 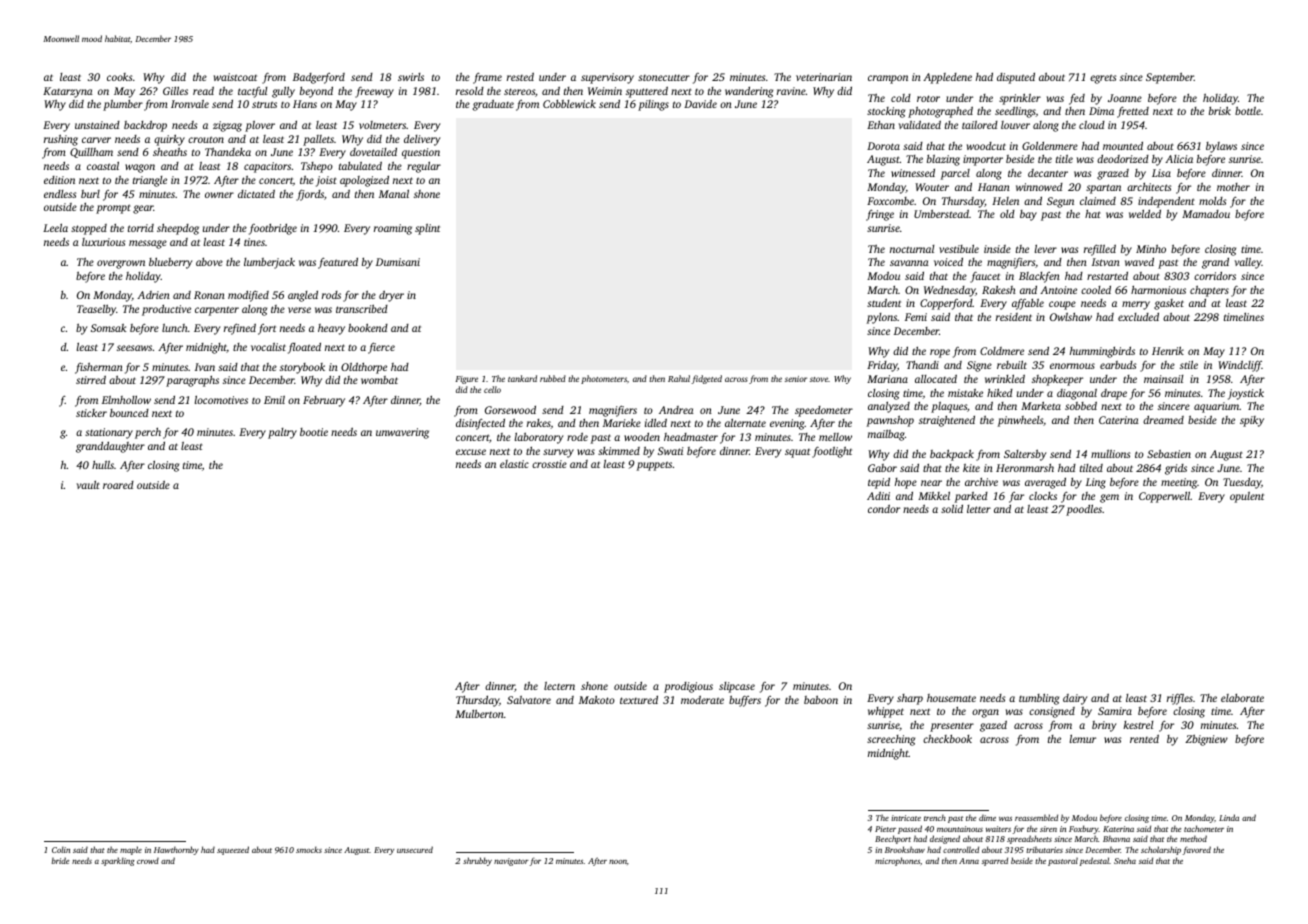 What do you see at coordinates (221, 400) in the document?
I see `locomotives` at bounding box center [221, 400].
